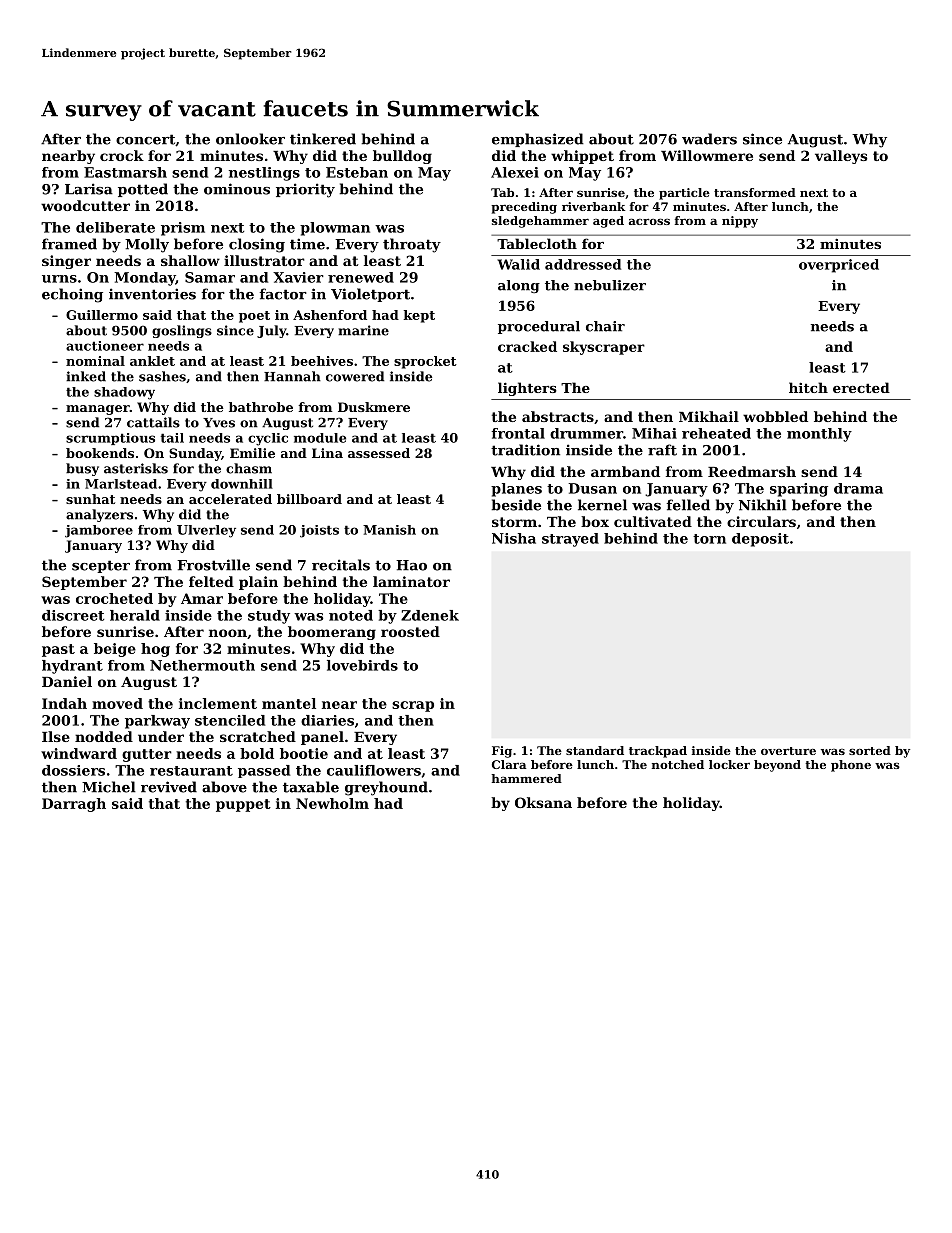 This screenshot has height=1233, width=952. Describe the element at coordinates (870, 750) in the screenshot. I see `sorted` at that location.
